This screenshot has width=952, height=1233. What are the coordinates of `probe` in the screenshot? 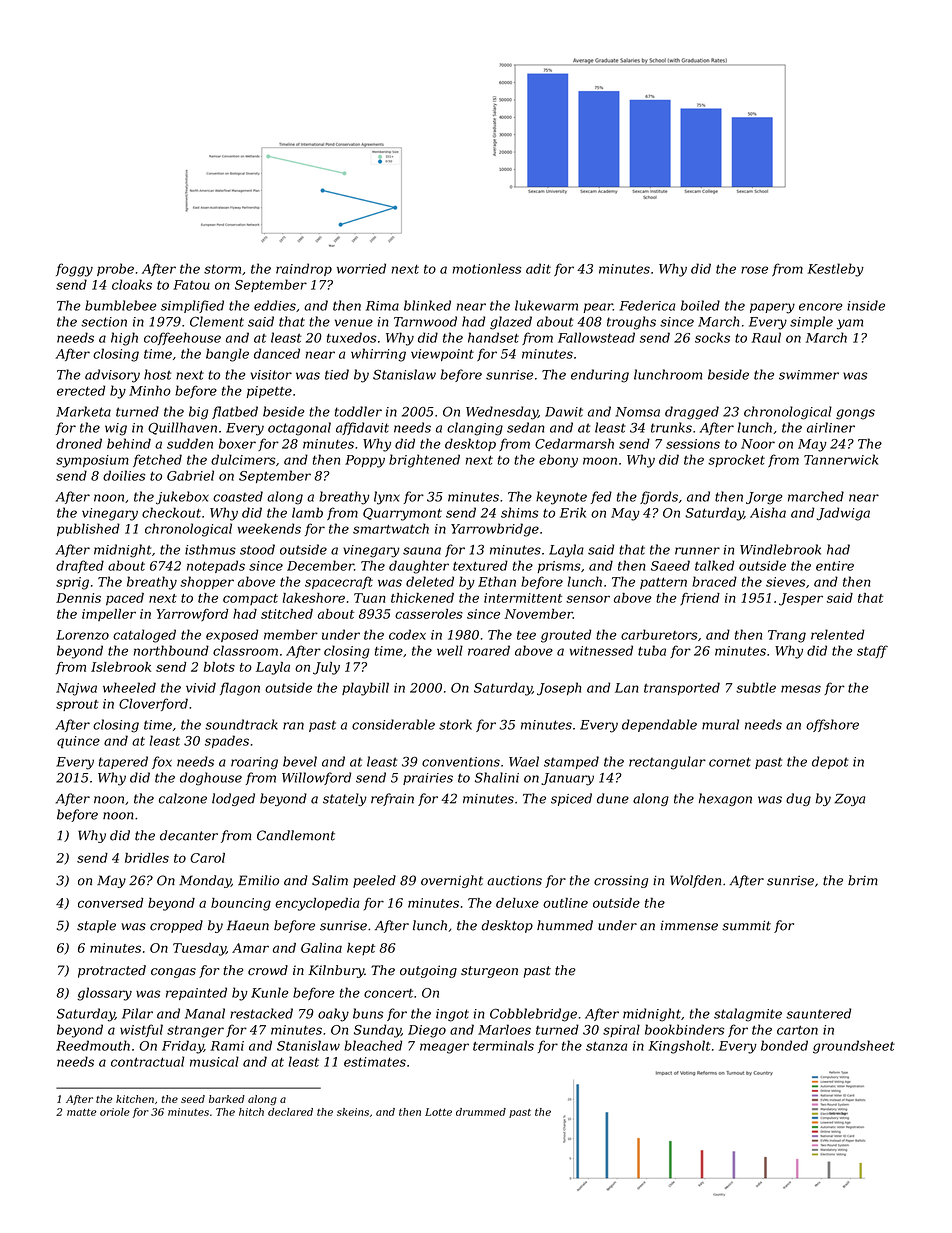 It's located at (115, 269).
